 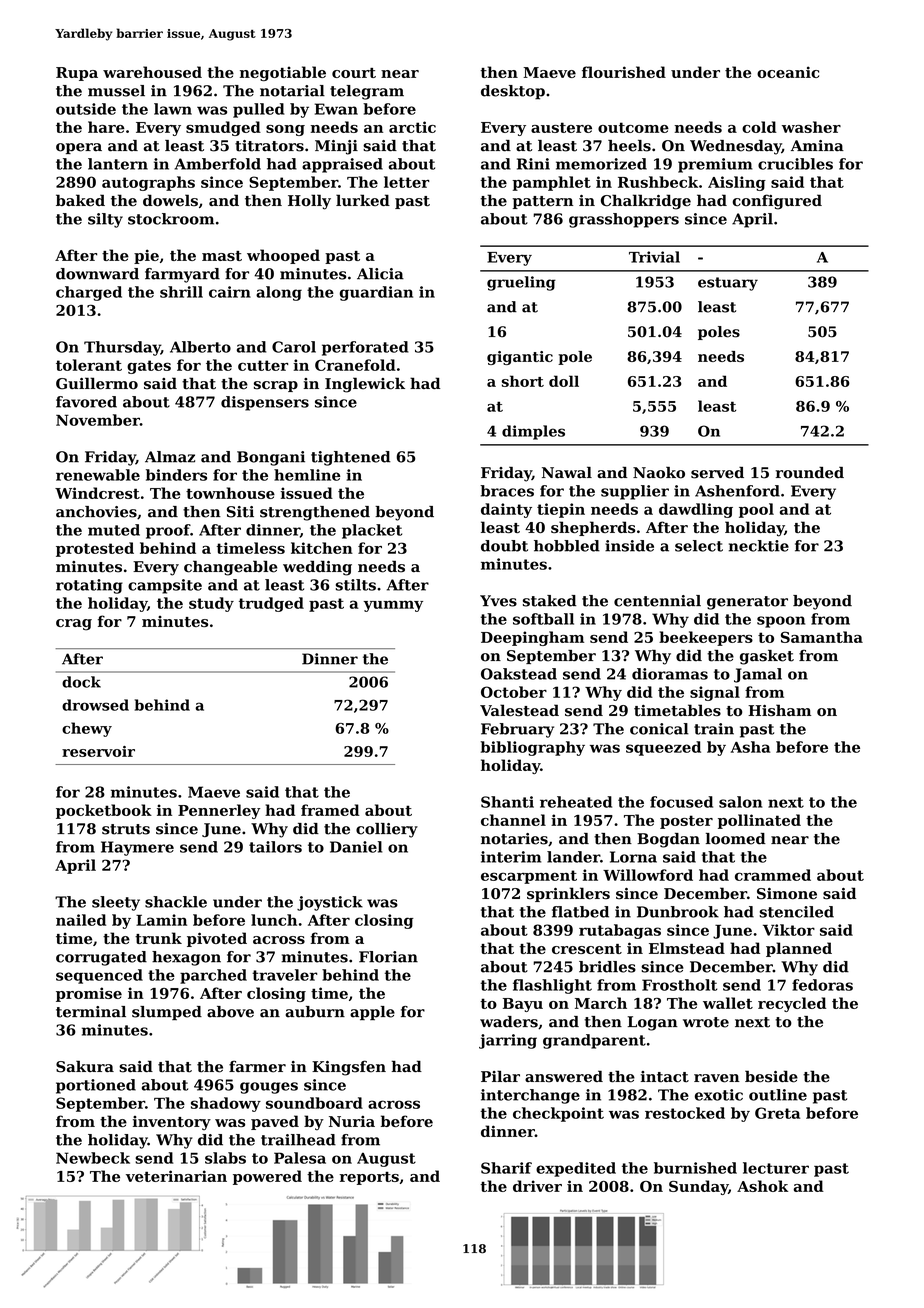 I want to click on pool, so click(x=756, y=510).
